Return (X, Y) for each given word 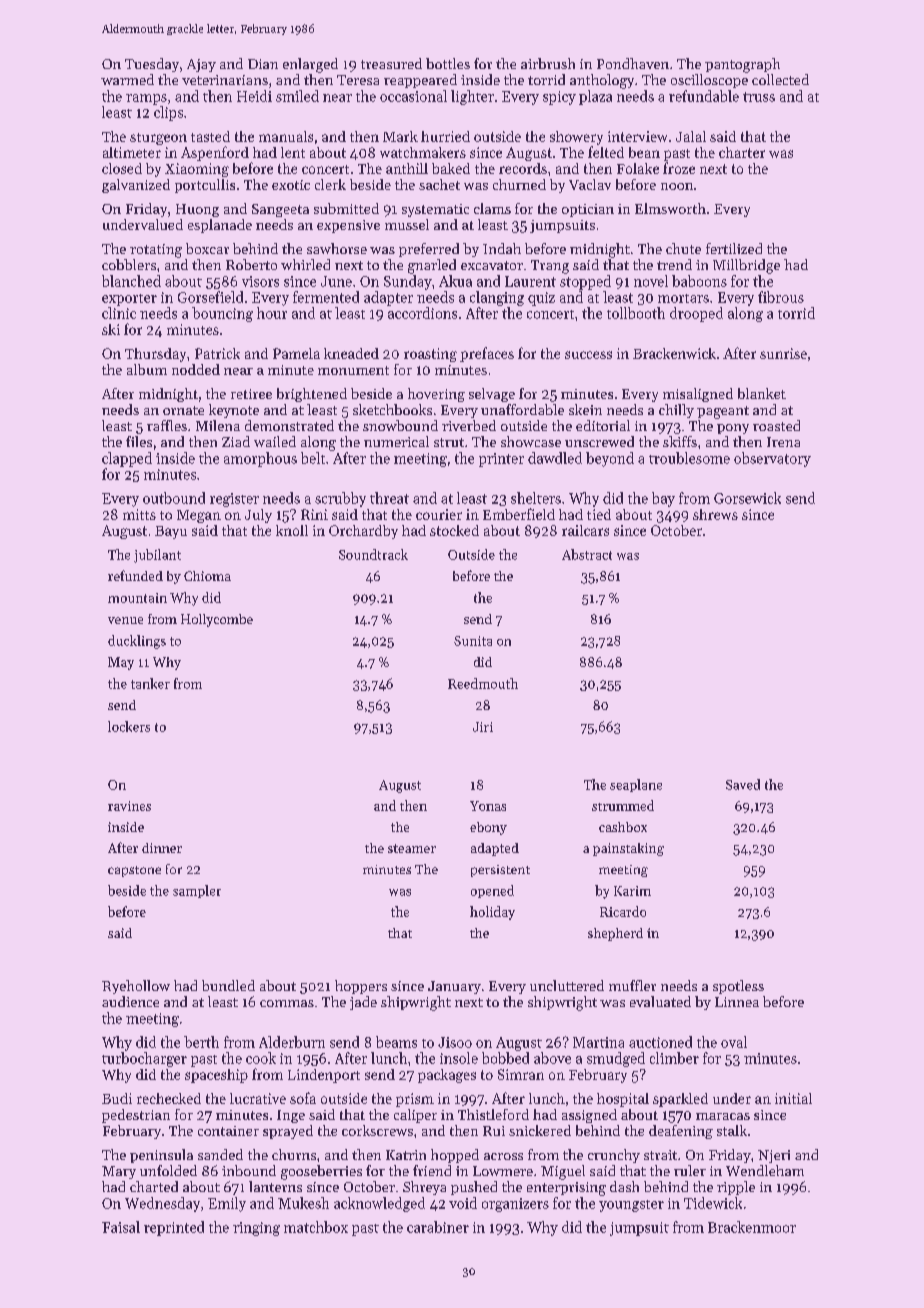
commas (287, 1003)
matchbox (316, 1227)
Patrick (217, 353)
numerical (396, 441)
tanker (150, 683)
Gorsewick (747, 498)
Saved (743, 784)
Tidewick (713, 1203)
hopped (455, 1156)
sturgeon (158, 139)
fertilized (734, 248)
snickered (540, 1130)
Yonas (488, 806)
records (523, 168)
